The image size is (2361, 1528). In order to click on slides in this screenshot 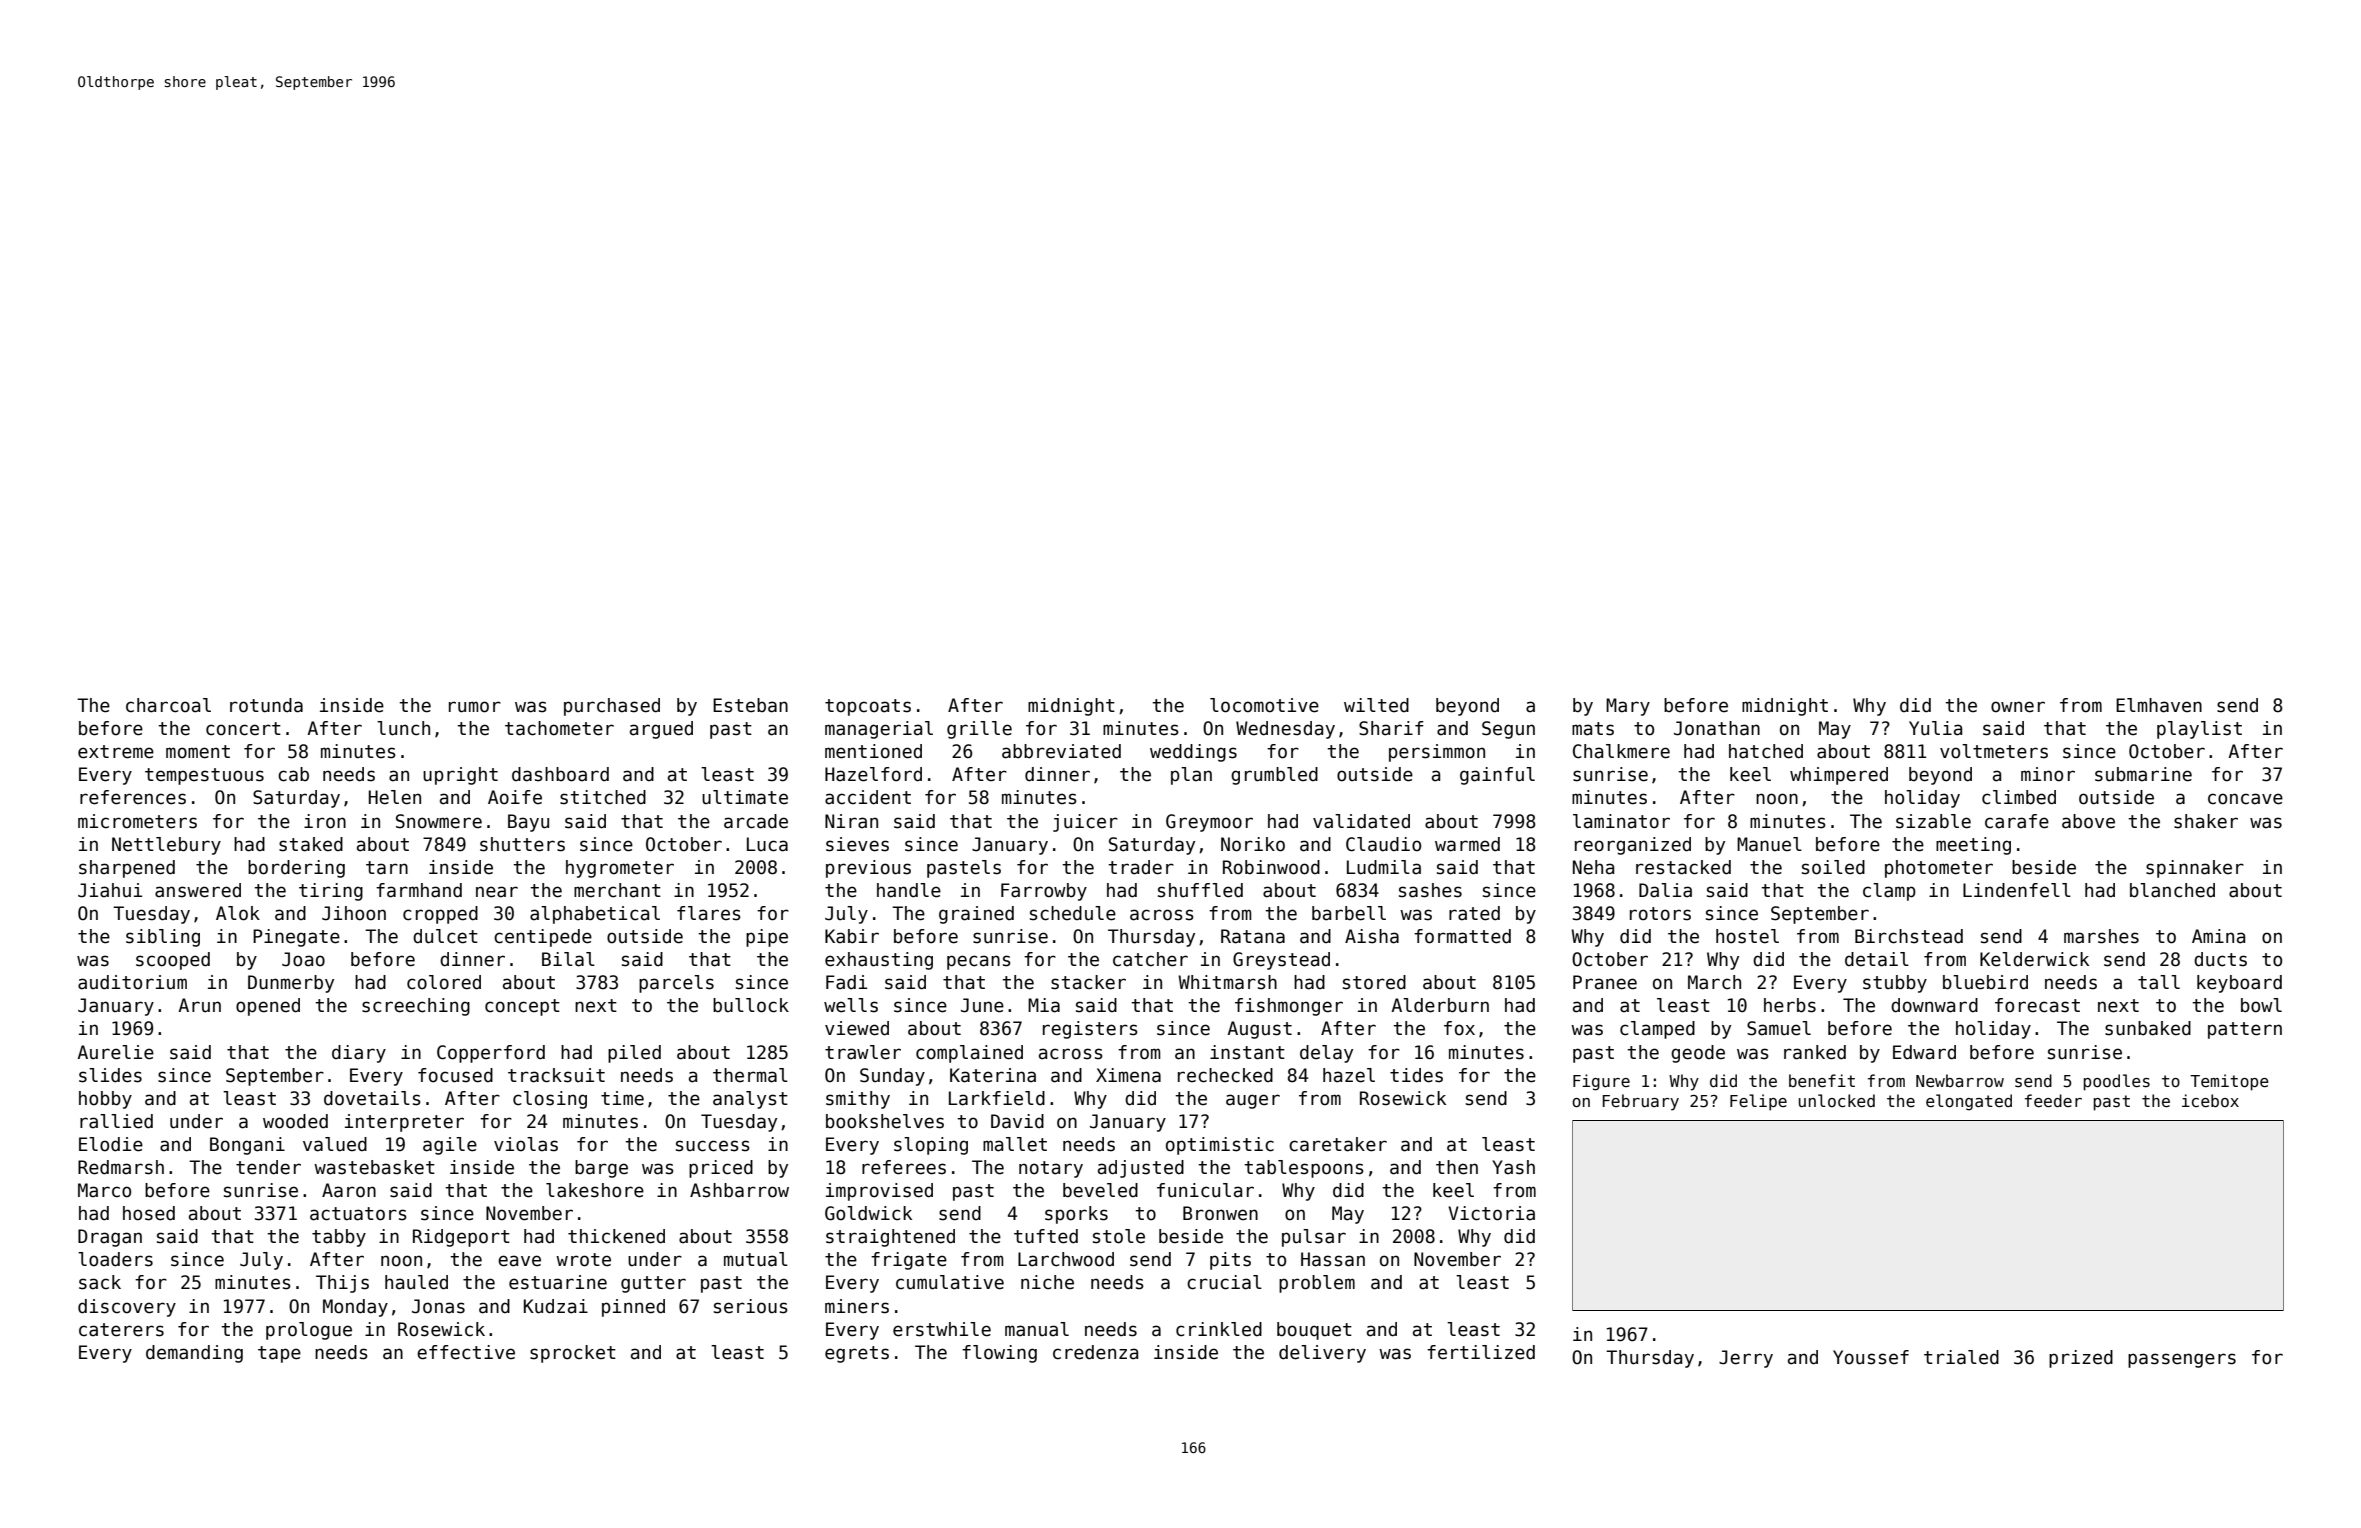, I will do `click(110, 1075)`.
